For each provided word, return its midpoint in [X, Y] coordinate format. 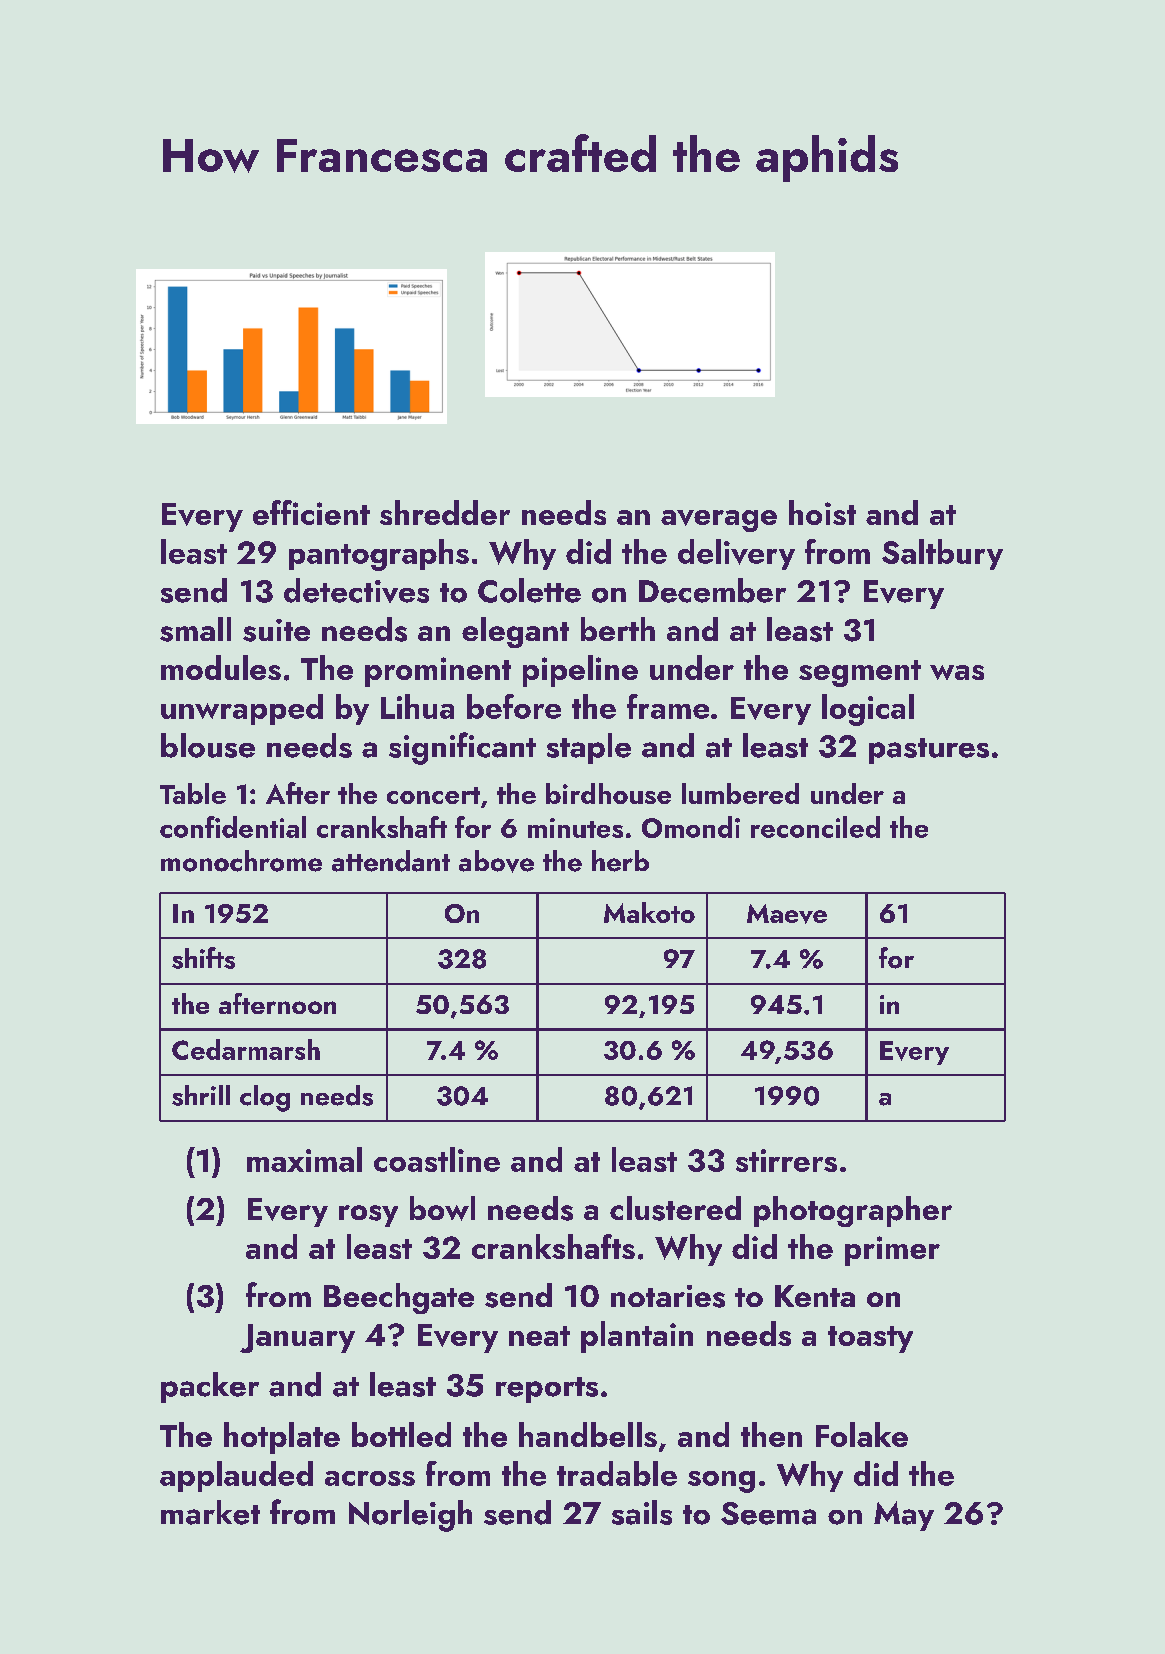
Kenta [815, 1296]
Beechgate [399, 1298]
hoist [822, 512]
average [719, 521]
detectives [356, 590]
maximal [304, 1159]
